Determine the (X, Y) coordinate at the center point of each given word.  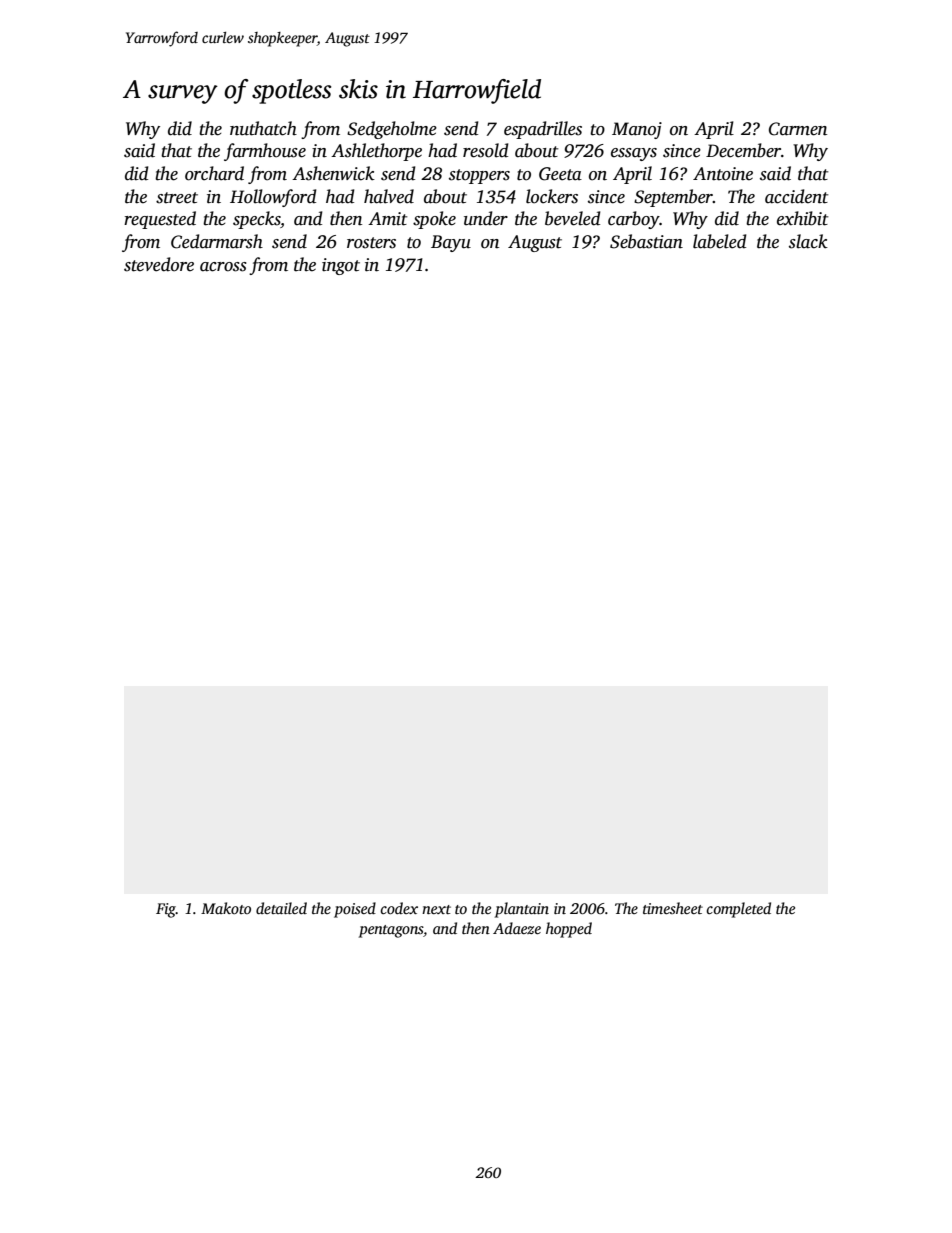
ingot (341, 266)
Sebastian (646, 241)
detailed (281, 908)
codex (399, 908)
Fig (166, 910)
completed (738, 910)
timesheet (673, 908)
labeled (720, 241)
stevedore (159, 264)
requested (160, 220)
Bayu (451, 243)
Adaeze (517, 928)
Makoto (226, 908)
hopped (569, 930)
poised (355, 910)
